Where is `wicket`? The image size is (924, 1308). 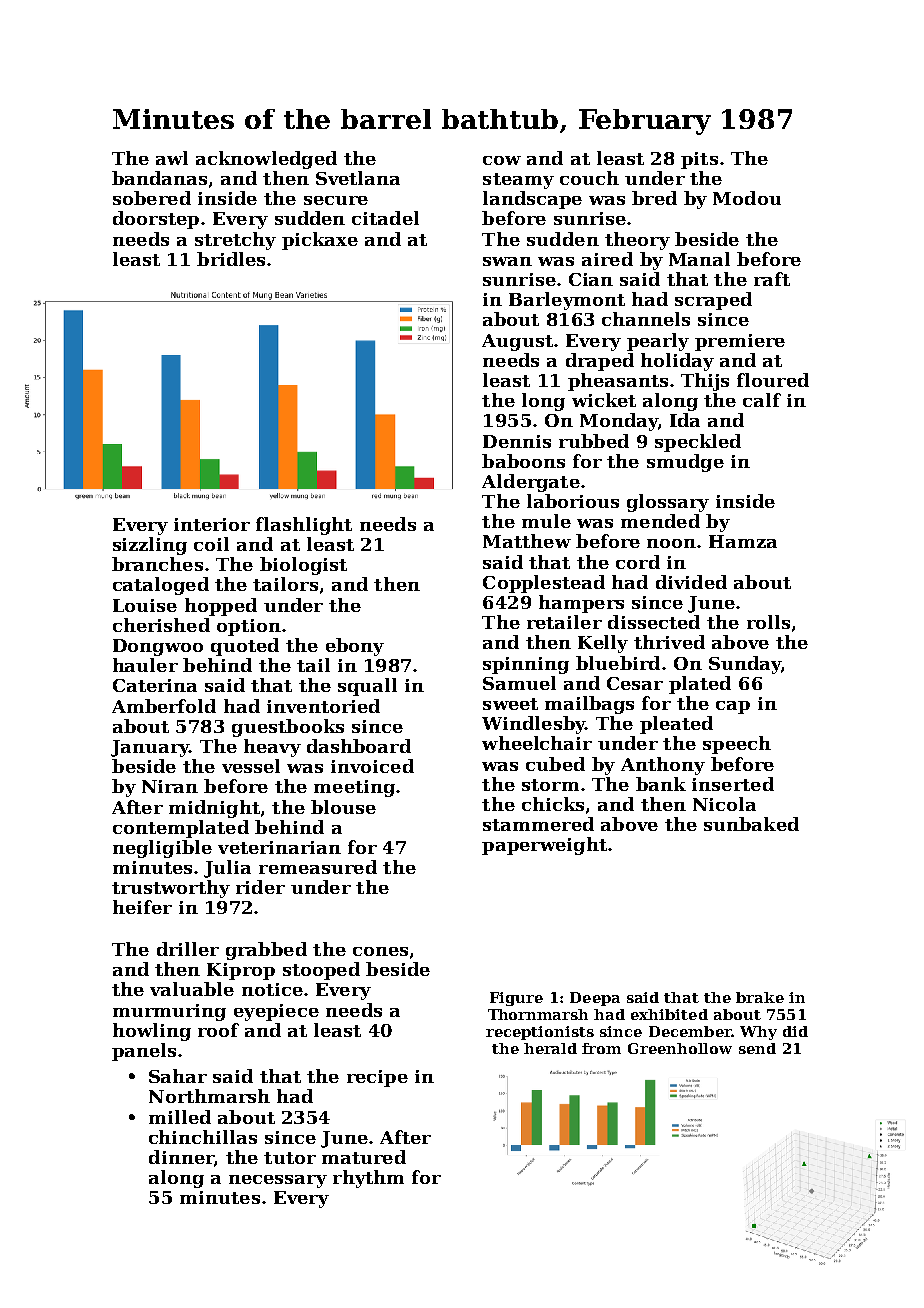 wicket is located at coordinates (604, 400).
